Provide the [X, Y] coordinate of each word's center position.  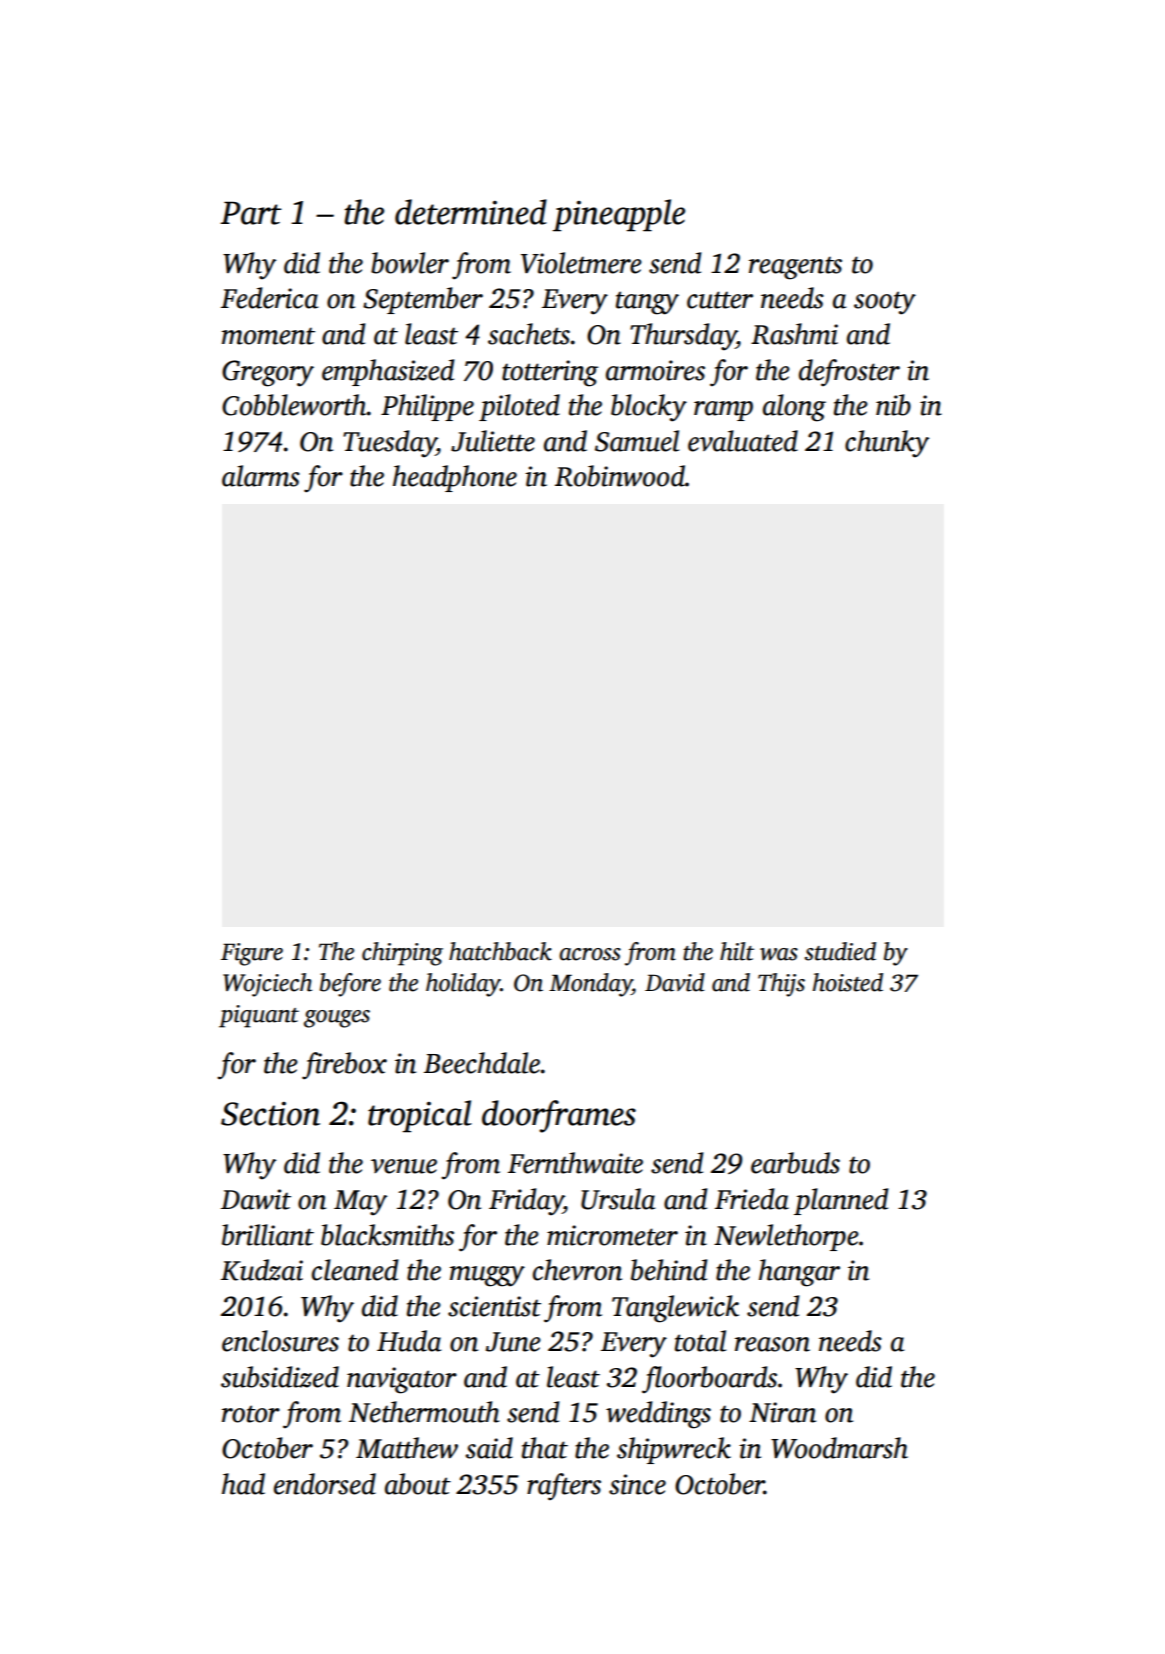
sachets [529, 334]
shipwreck [674, 1450]
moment [268, 336]
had [243, 1484]
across [590, 954]
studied [840, 951]
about [418, 1484]
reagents [795, 268]
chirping [402, 954]
